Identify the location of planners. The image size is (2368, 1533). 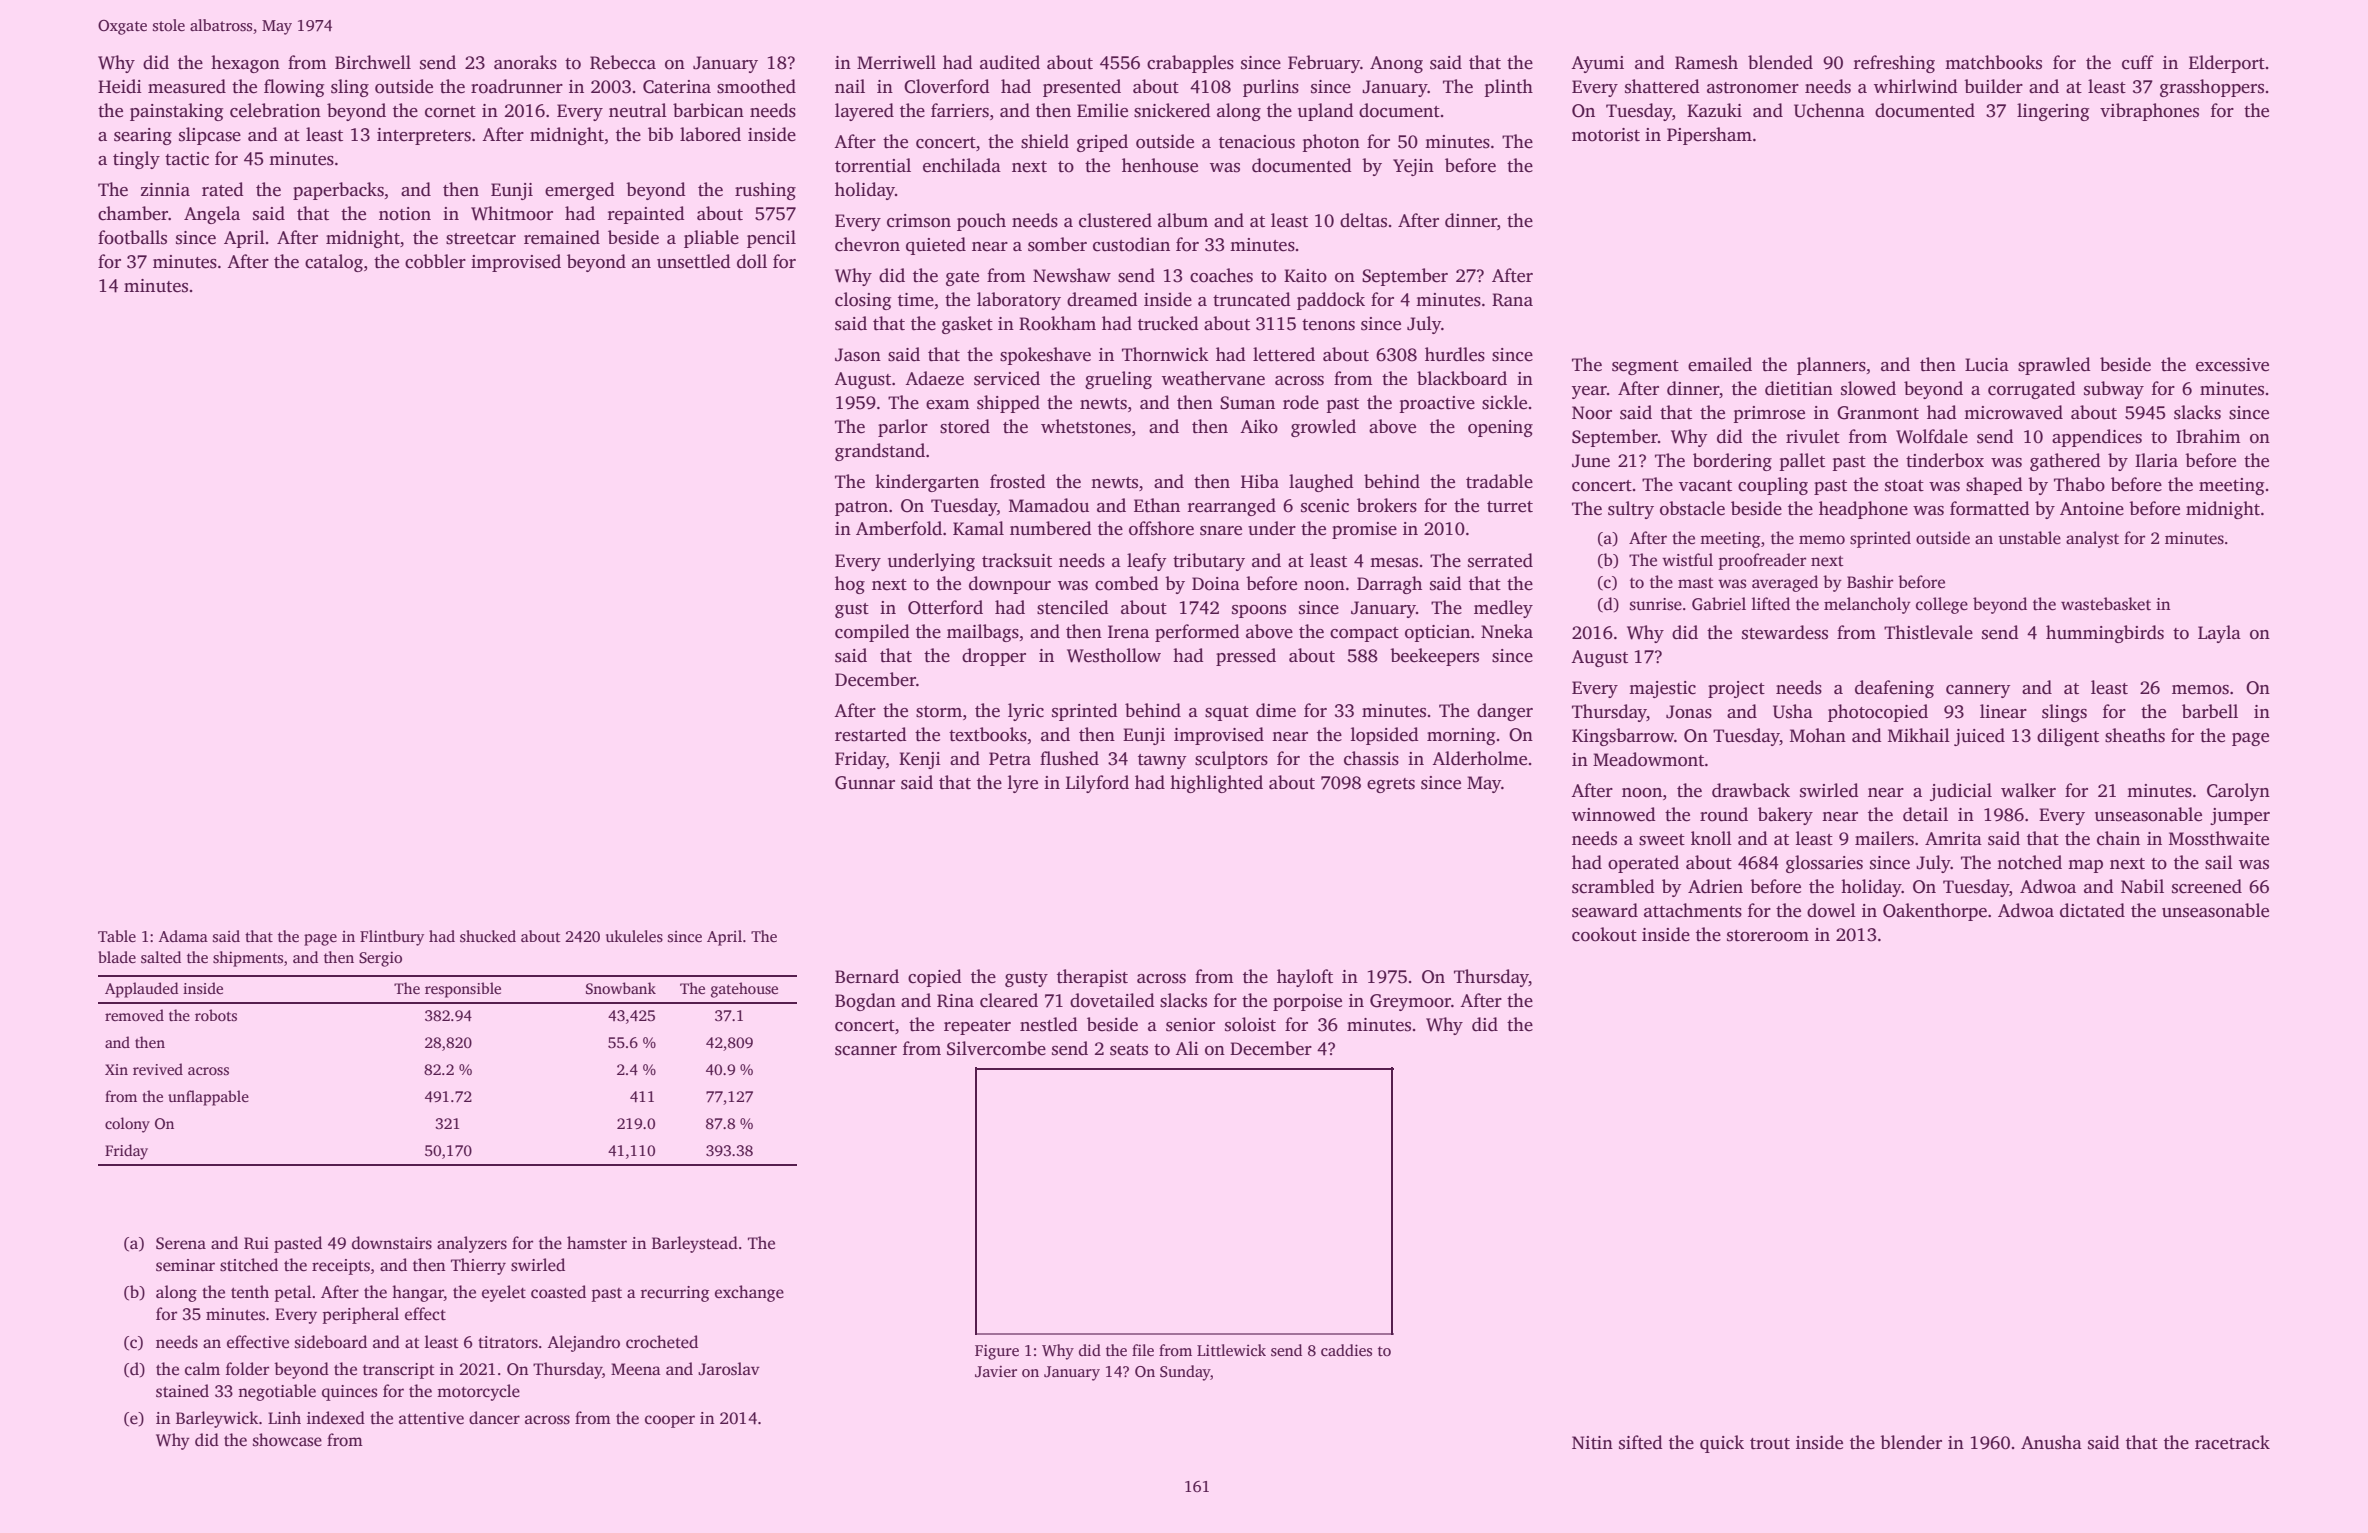
(1831, 366).
